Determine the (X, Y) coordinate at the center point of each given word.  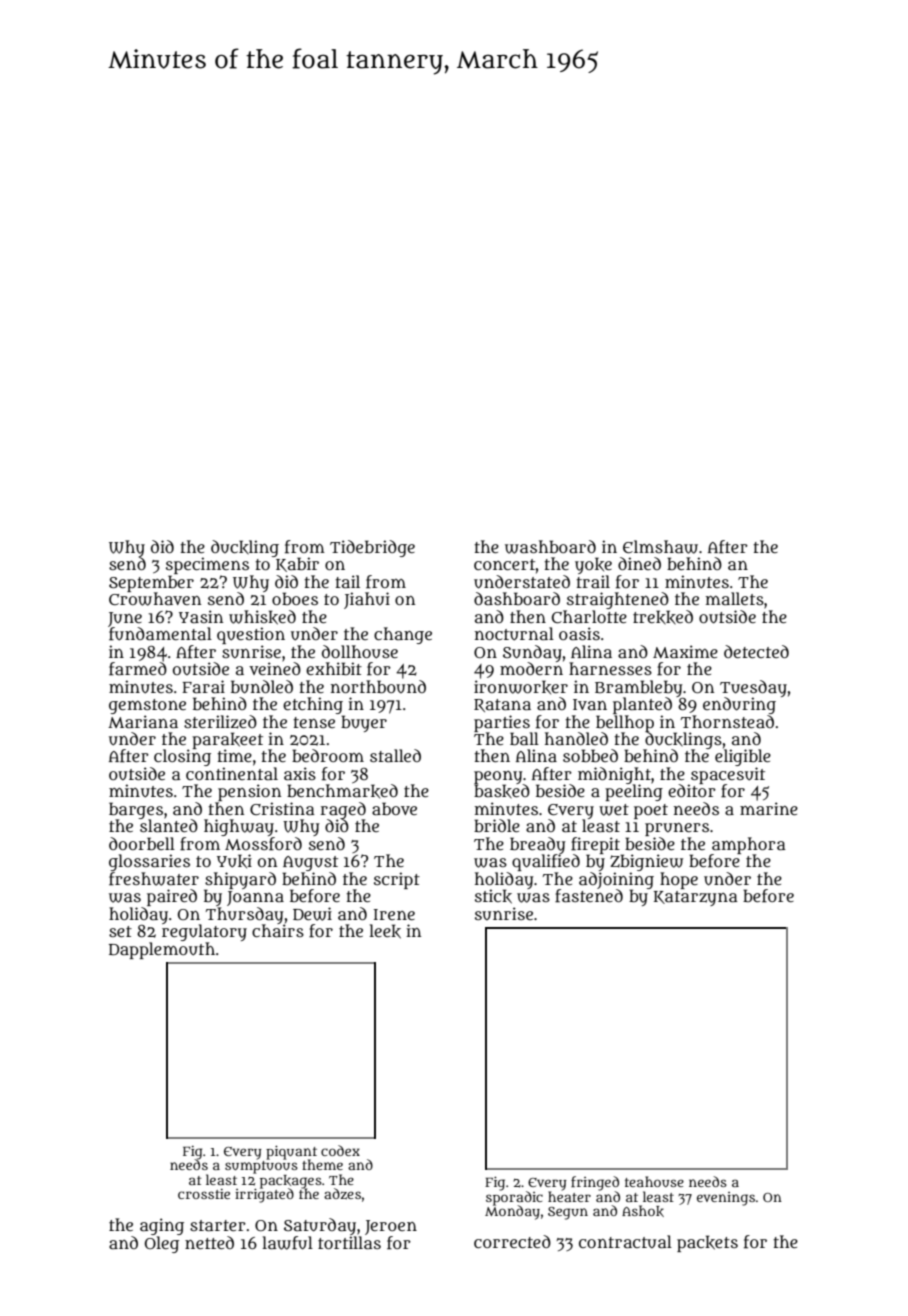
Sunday (532, 653)
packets (707, 1243)
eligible (743, 757)
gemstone (147, 706)
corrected (512, 1241)
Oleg (162, 1244)
